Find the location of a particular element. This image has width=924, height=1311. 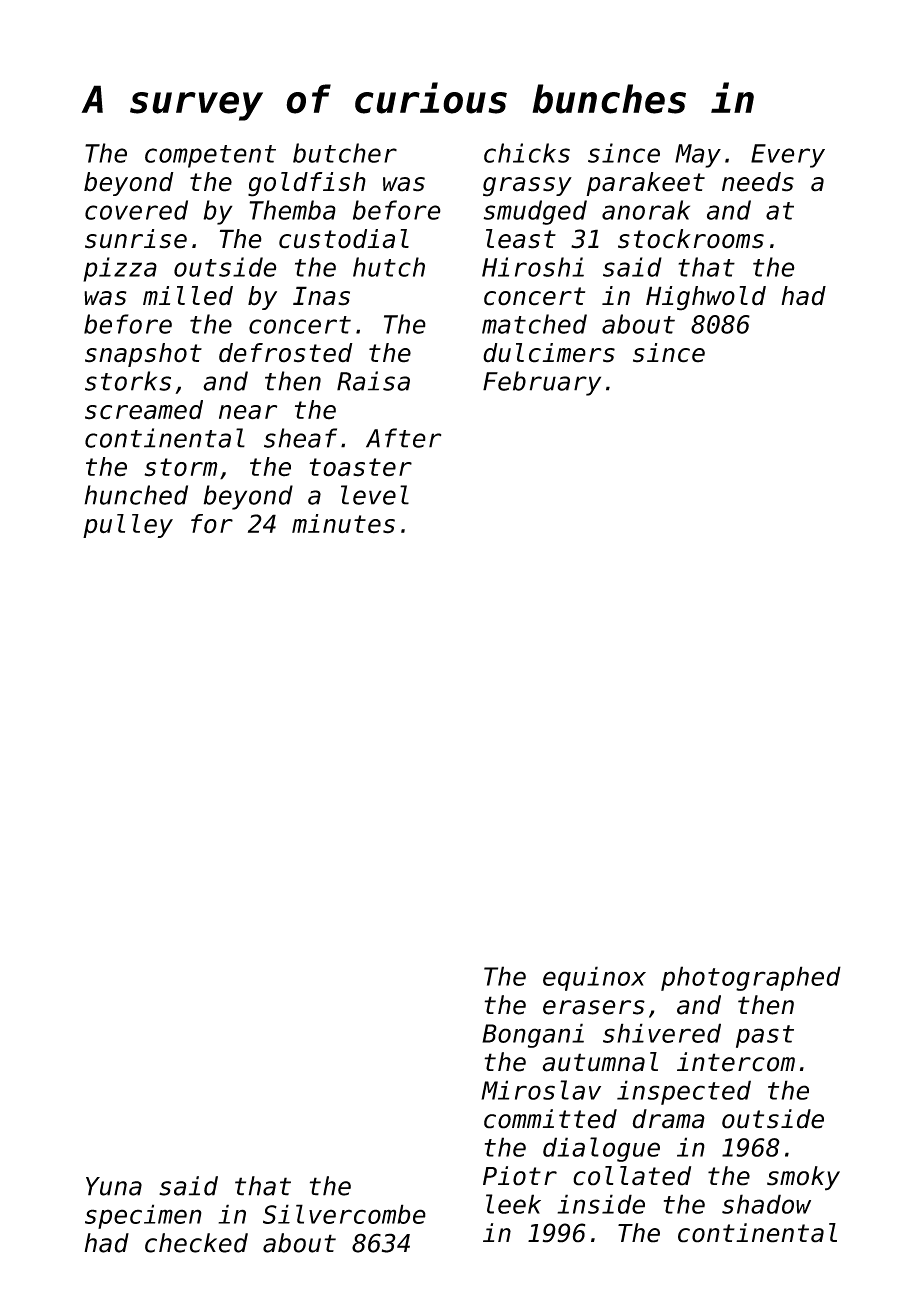

February is located at coordinates (542, 383).
